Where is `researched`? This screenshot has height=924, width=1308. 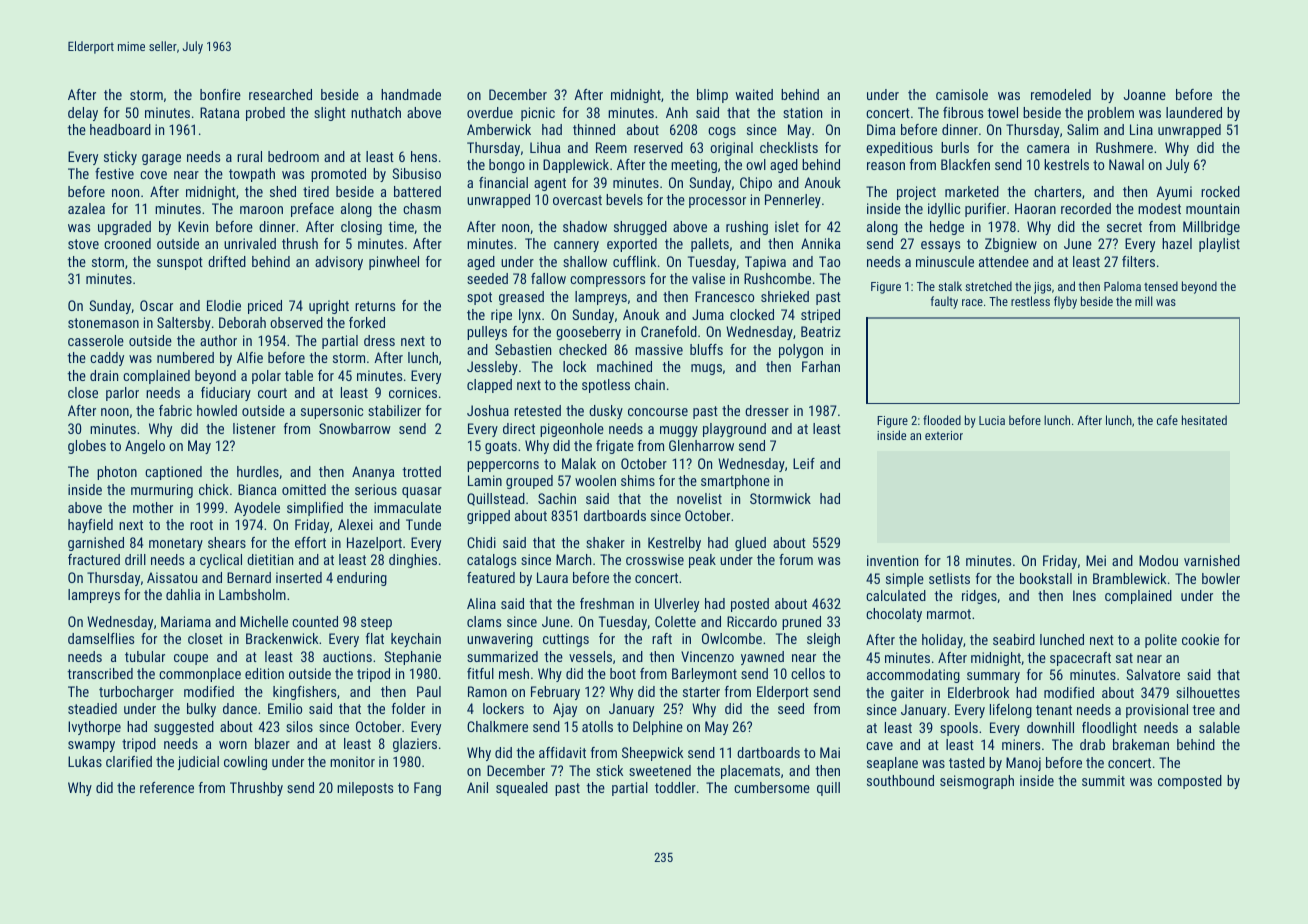 researched is located at coordinates (280, 94).
